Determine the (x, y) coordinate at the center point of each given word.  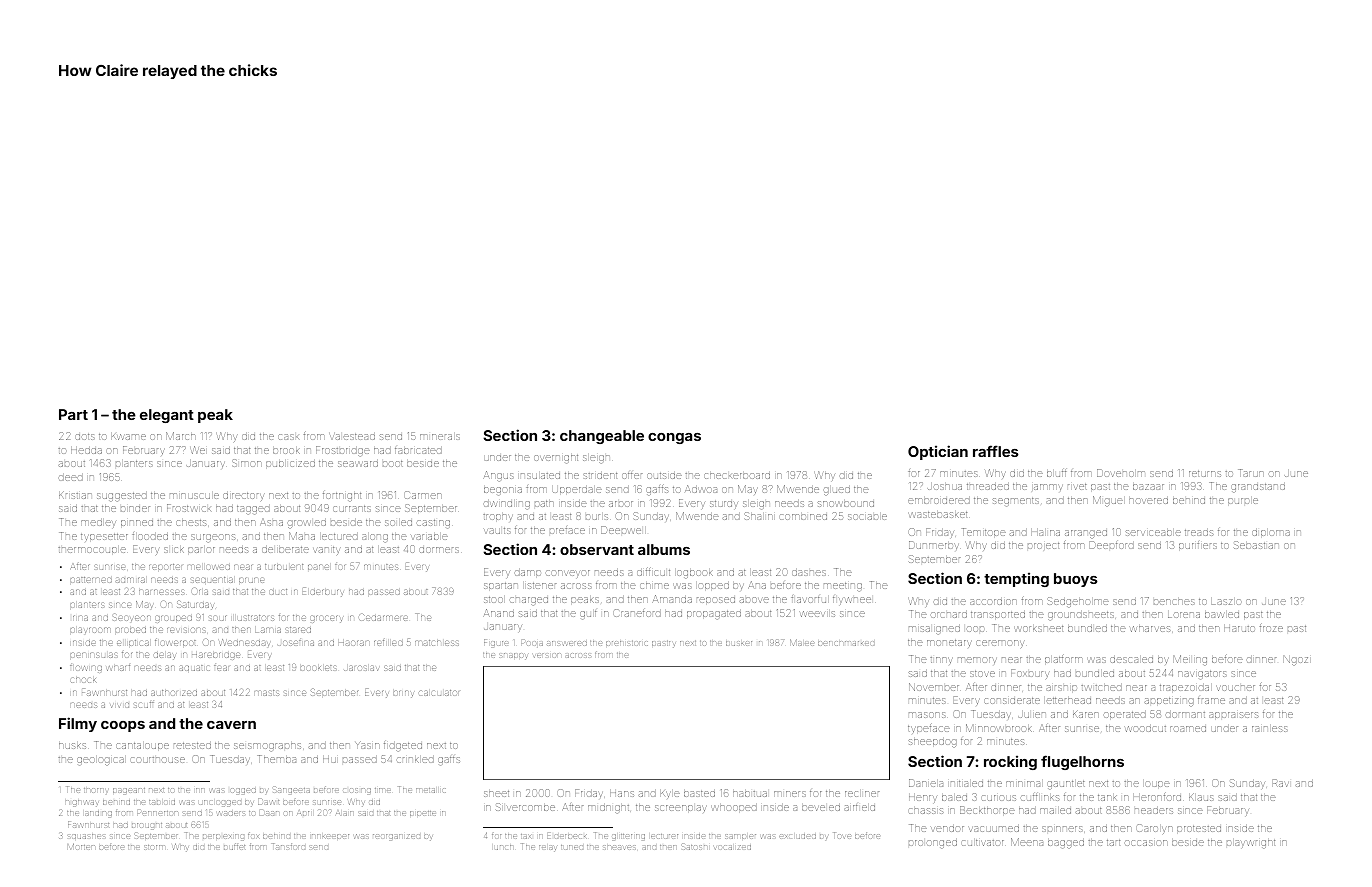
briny (403, 694)
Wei (197, 450)
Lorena (1184, 615)
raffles (996, 451)
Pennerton (157, 813)
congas (674, 438)
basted (699, 793)
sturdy (724, 504)
